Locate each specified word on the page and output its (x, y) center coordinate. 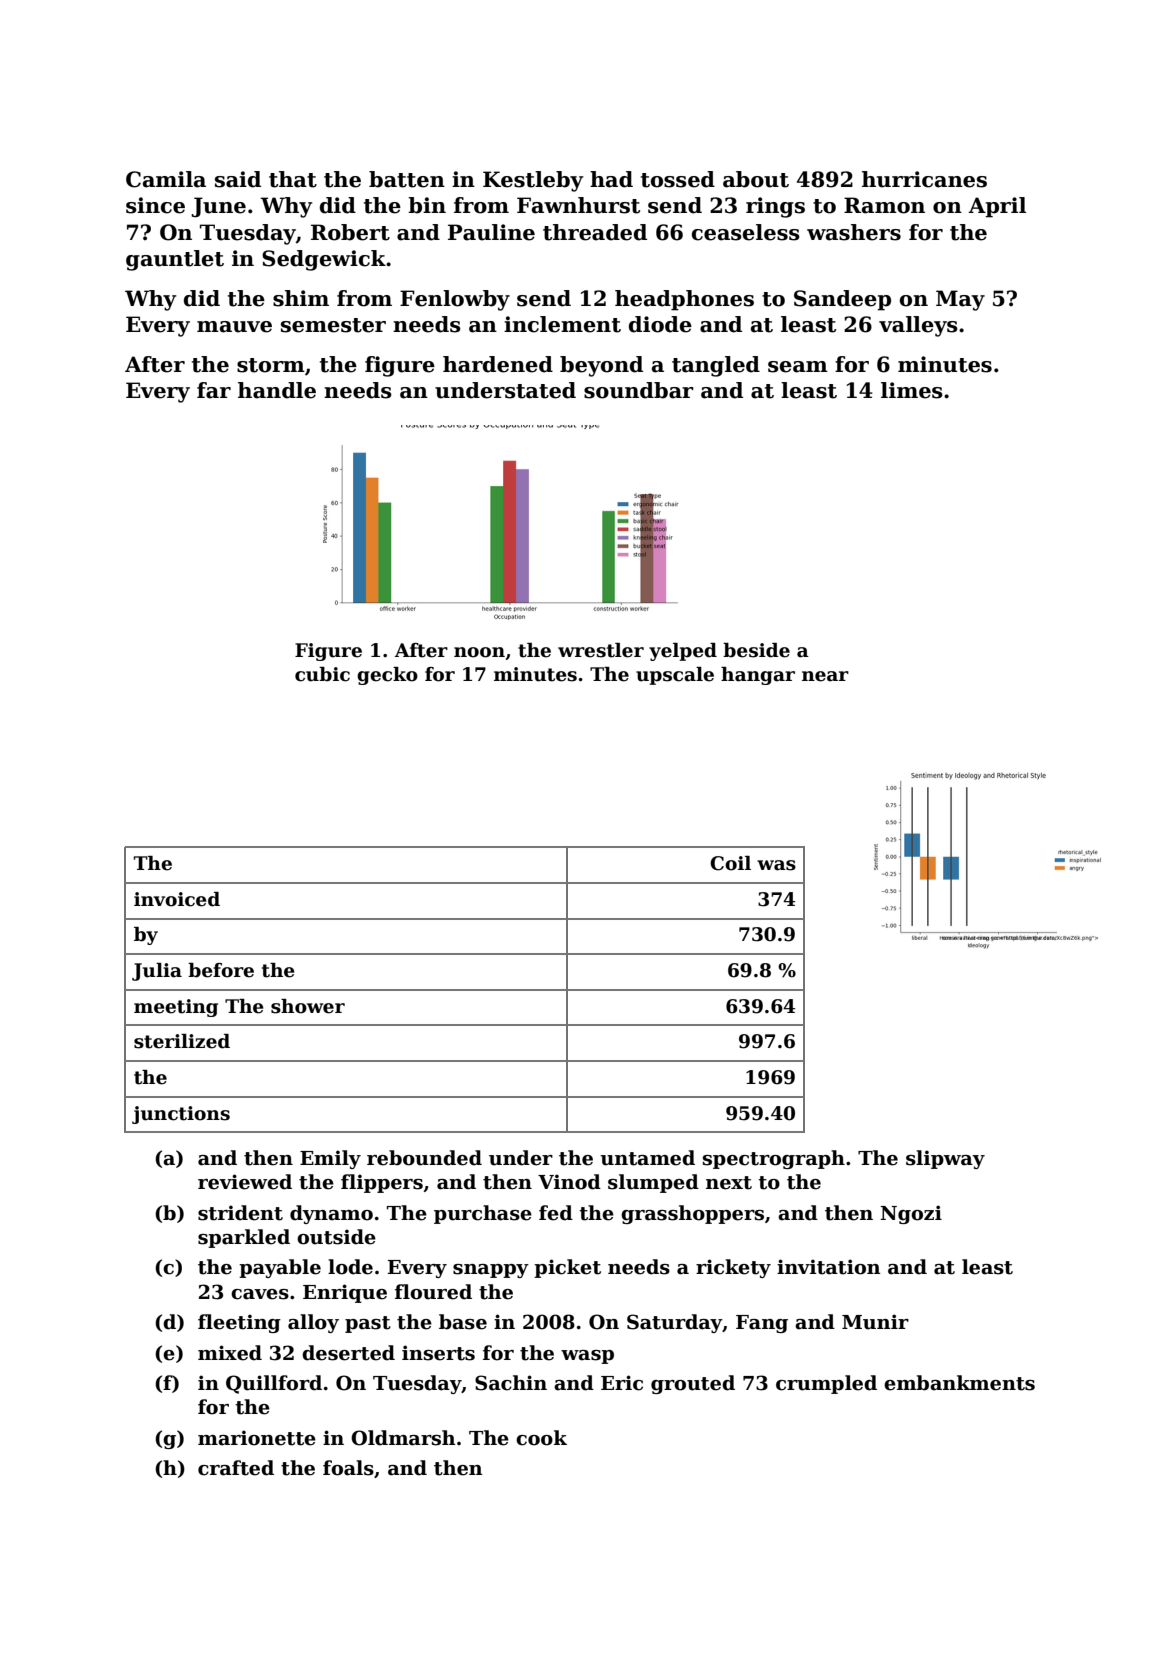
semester (333, 325)
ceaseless (746, 232)
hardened (498, 364)
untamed (647, 1158)
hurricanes (924, 179)
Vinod (569, 1182)
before (221, 970)
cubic (322, 674)
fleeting (239, 1323)
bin (427, 205)
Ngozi (911, 1214)
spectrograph (774, 1159)
